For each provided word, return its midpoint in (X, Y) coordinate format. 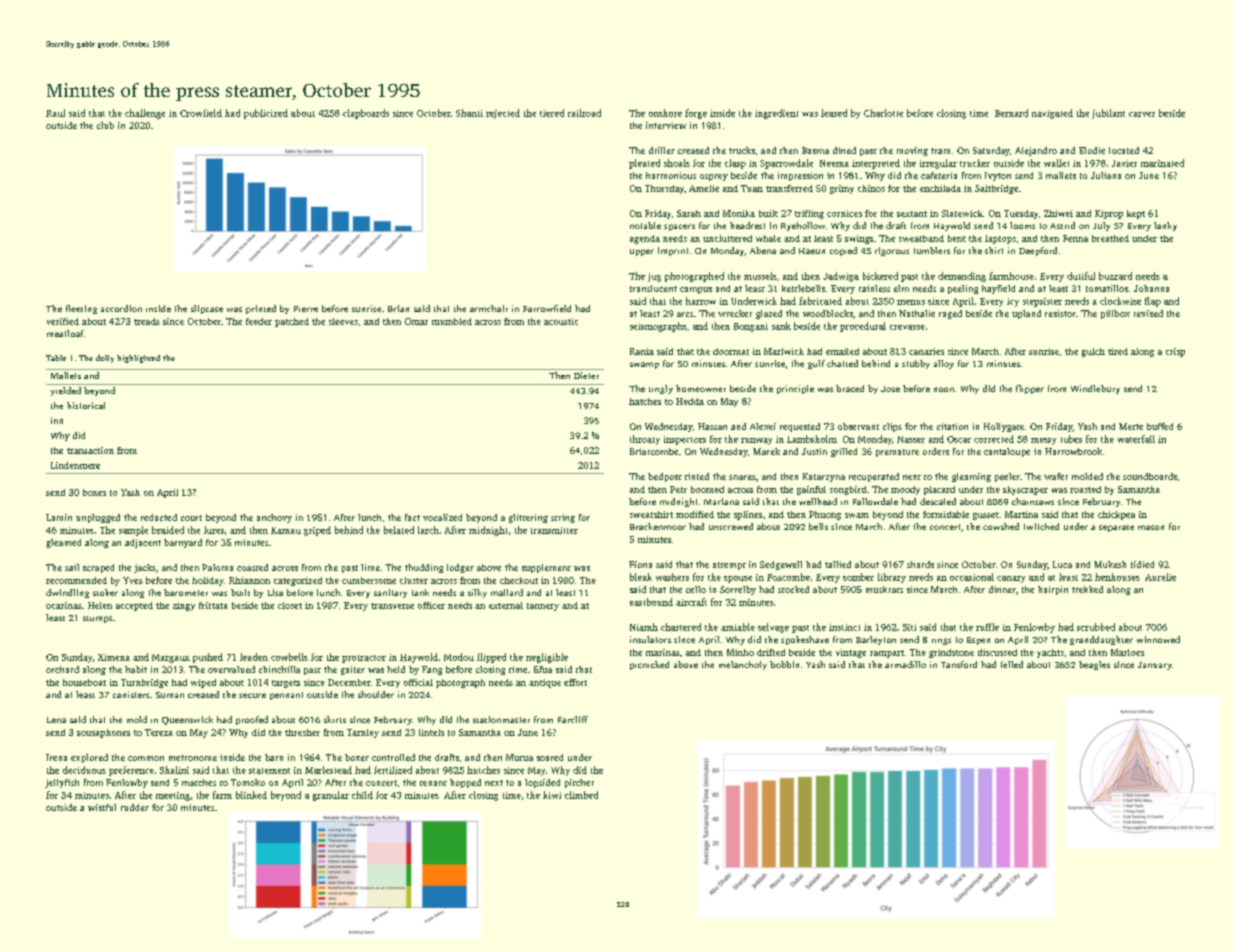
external (506, 605)
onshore (665, 113)
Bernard (1011, 113)
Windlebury (1095, 389)
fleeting (81, 309)
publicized (266, 114)
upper (642, 252)
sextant (912, 214)
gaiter (353, 670)
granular (331, 796)
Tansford (959, 664)
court (191, 518)
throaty (645, 440)
